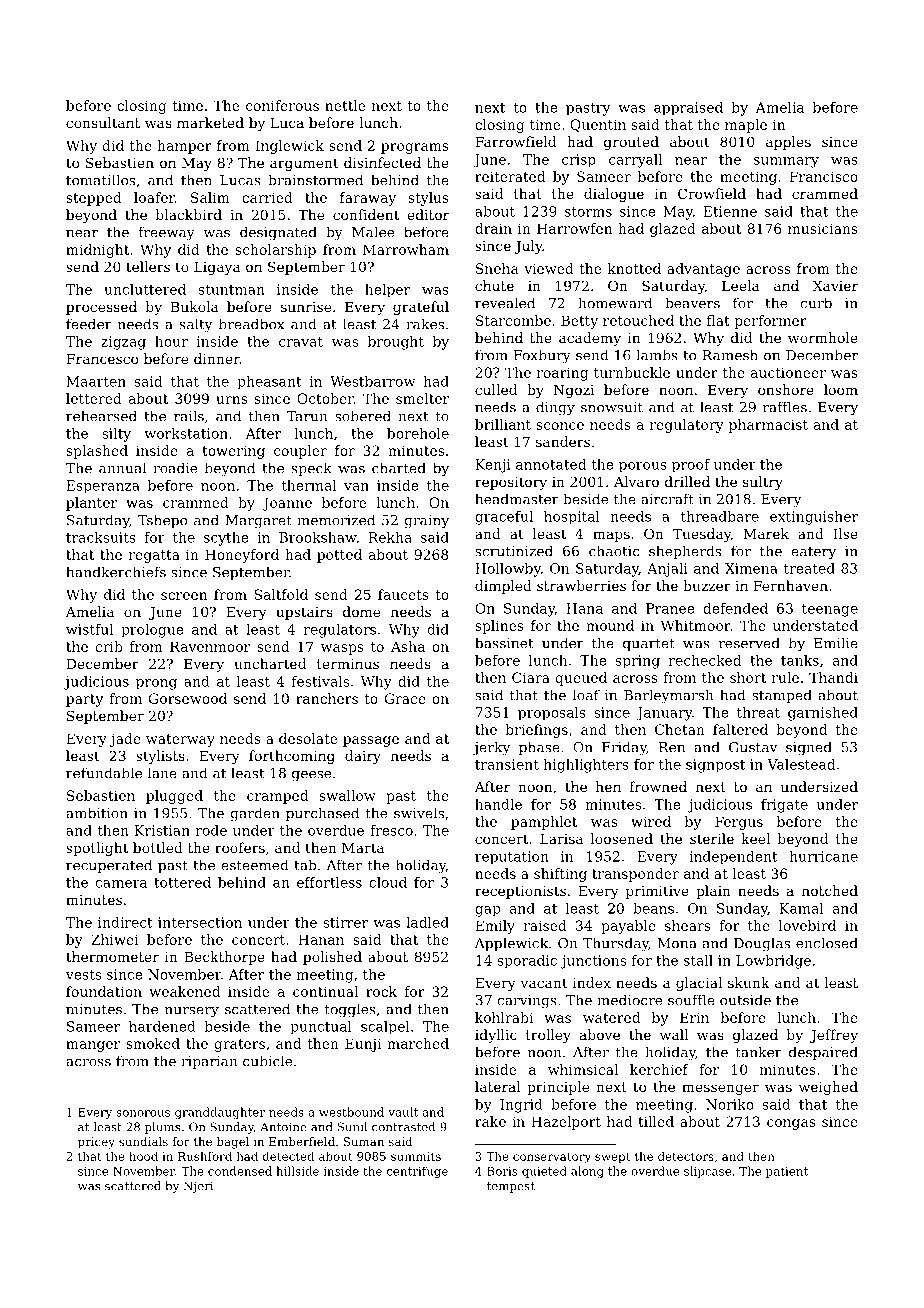 Image resolution: width=924 pixels, height=1308 pixels. Describe the element at coordinates (692, 303) in the screenshot. I see `beavers` at that location.
